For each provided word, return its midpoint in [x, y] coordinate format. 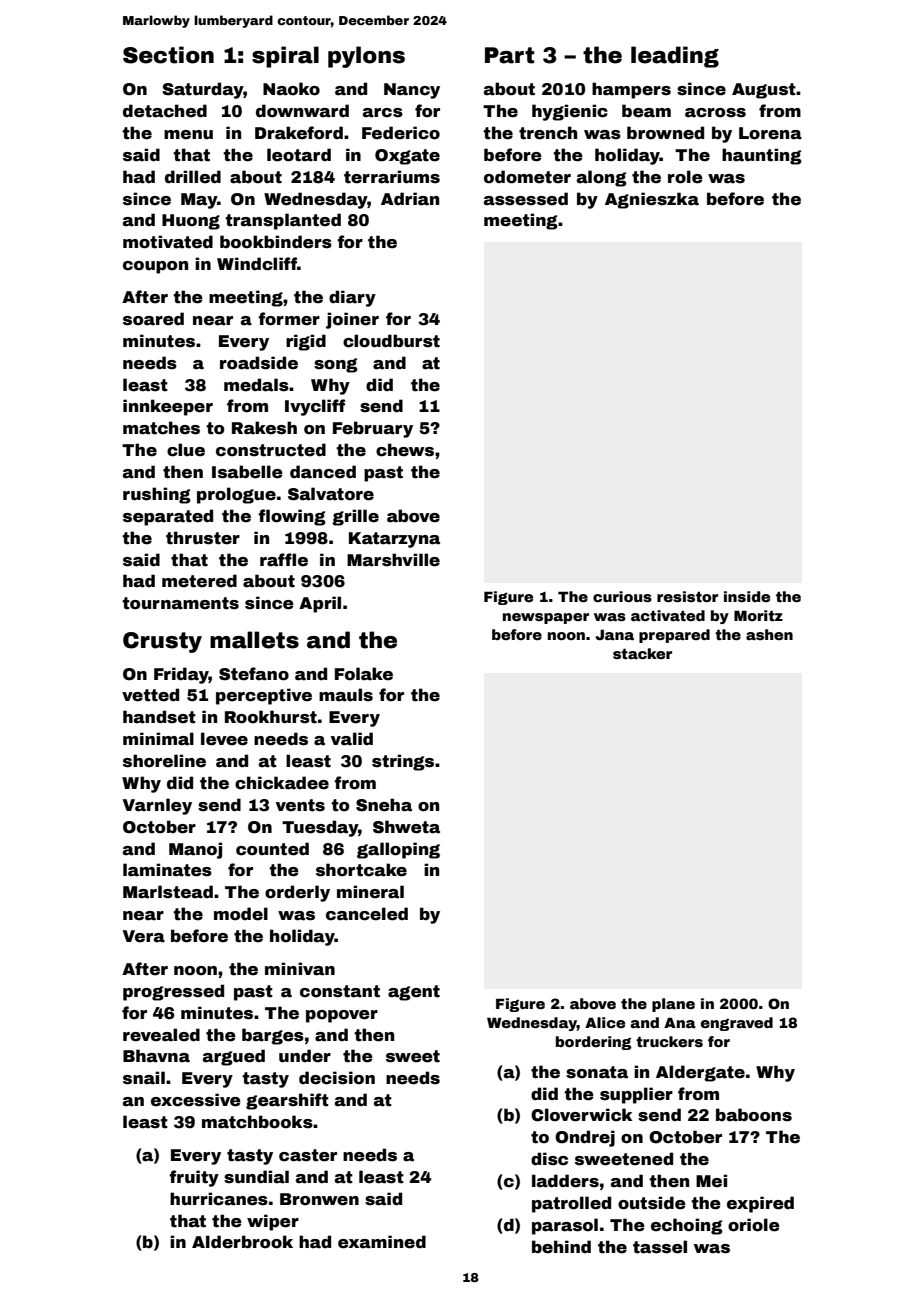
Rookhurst [271, 717]
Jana [614, 634]
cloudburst [391, 341]
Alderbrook [242, 1242]
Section [168, 55]
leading [675, 57]
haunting [762, 156]
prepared [674, 636]
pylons [366, 57]
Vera [144, 936]
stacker [642, 653]
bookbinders [276, 242]
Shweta [406, 827]
